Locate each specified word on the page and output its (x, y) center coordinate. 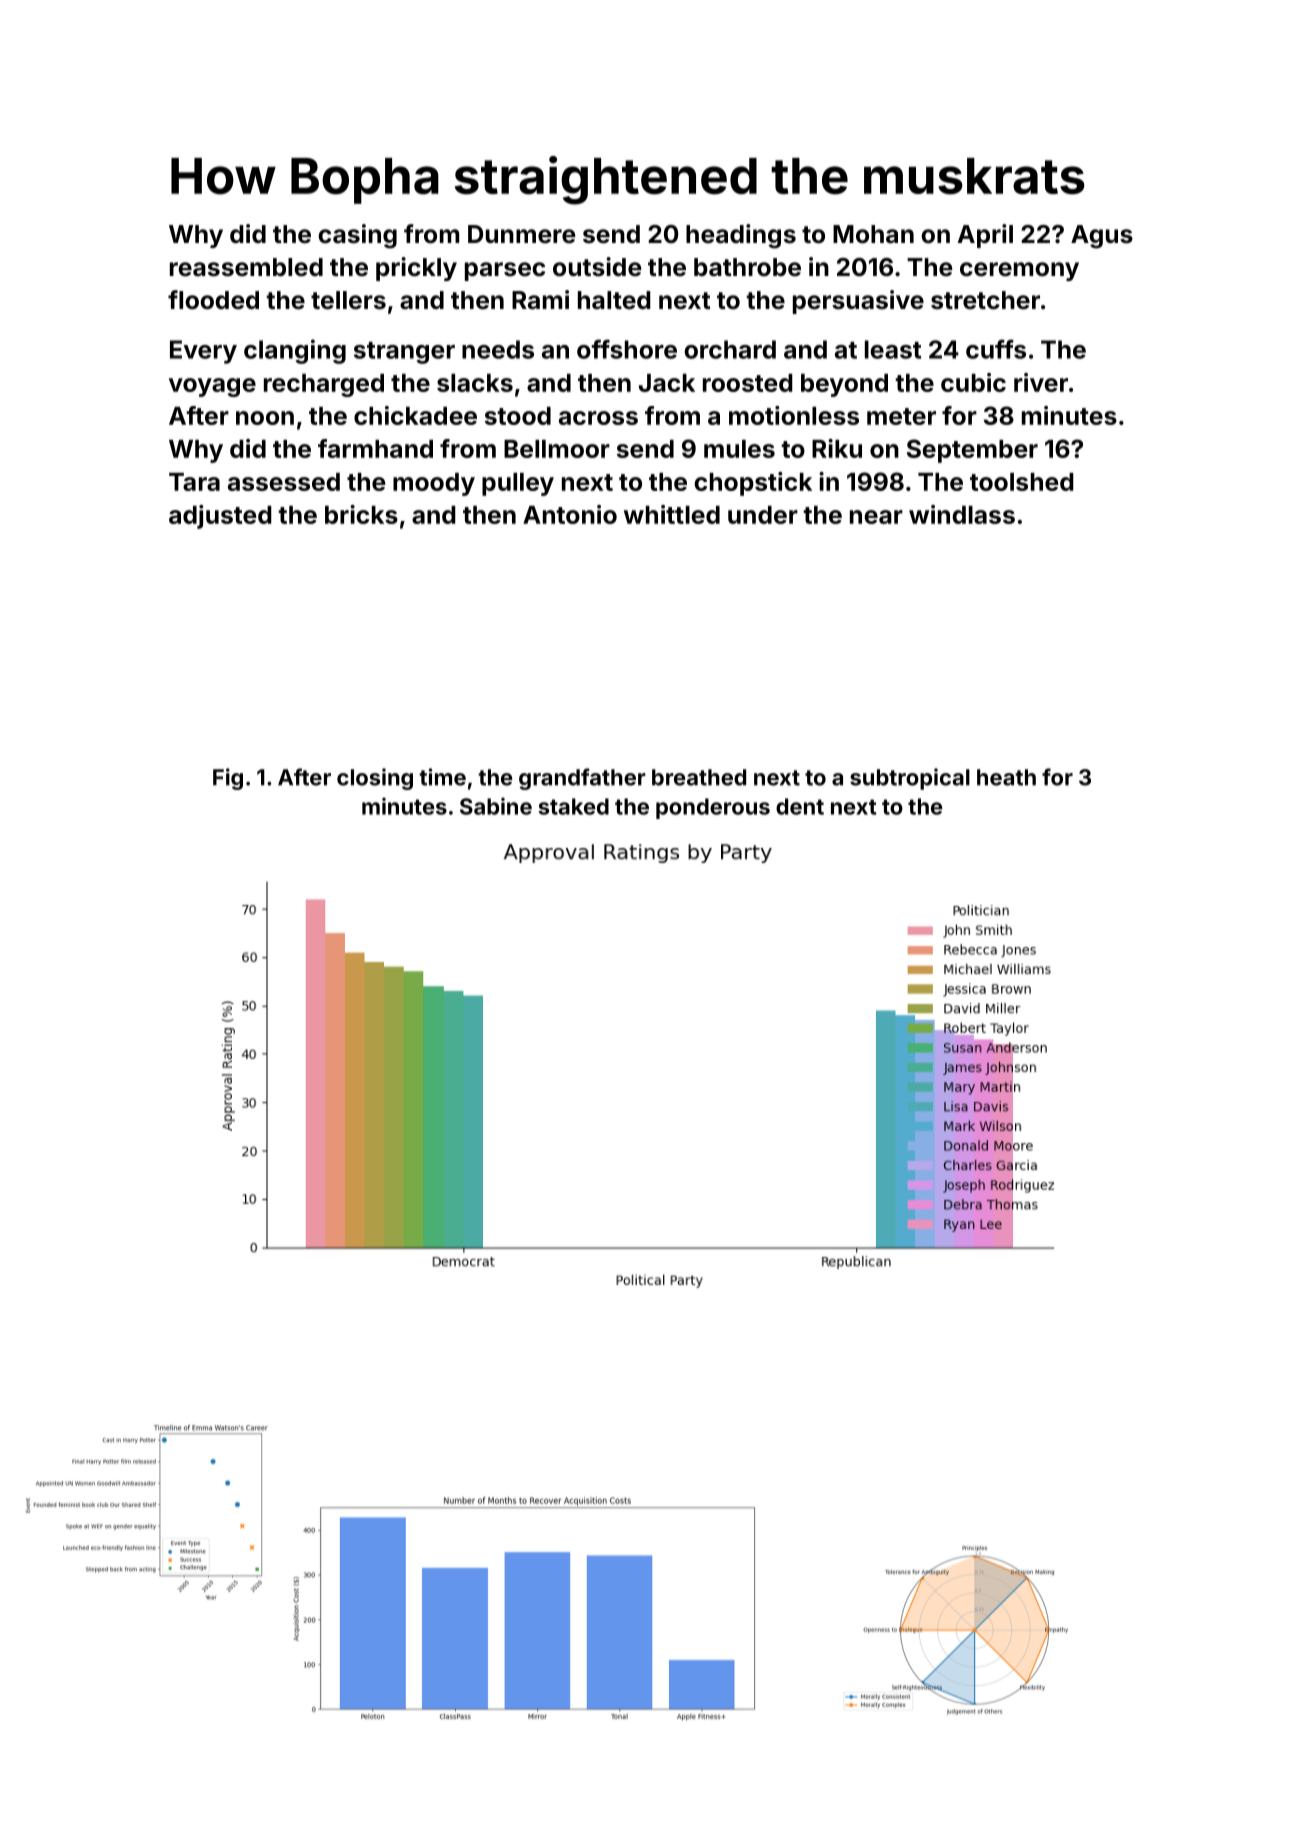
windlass (962, 514)
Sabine (496, 806)
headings (741, 236)
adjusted (220, 517)
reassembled (246, 267)
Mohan (873, 234)
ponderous (713, 808)
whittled (672, 514)
